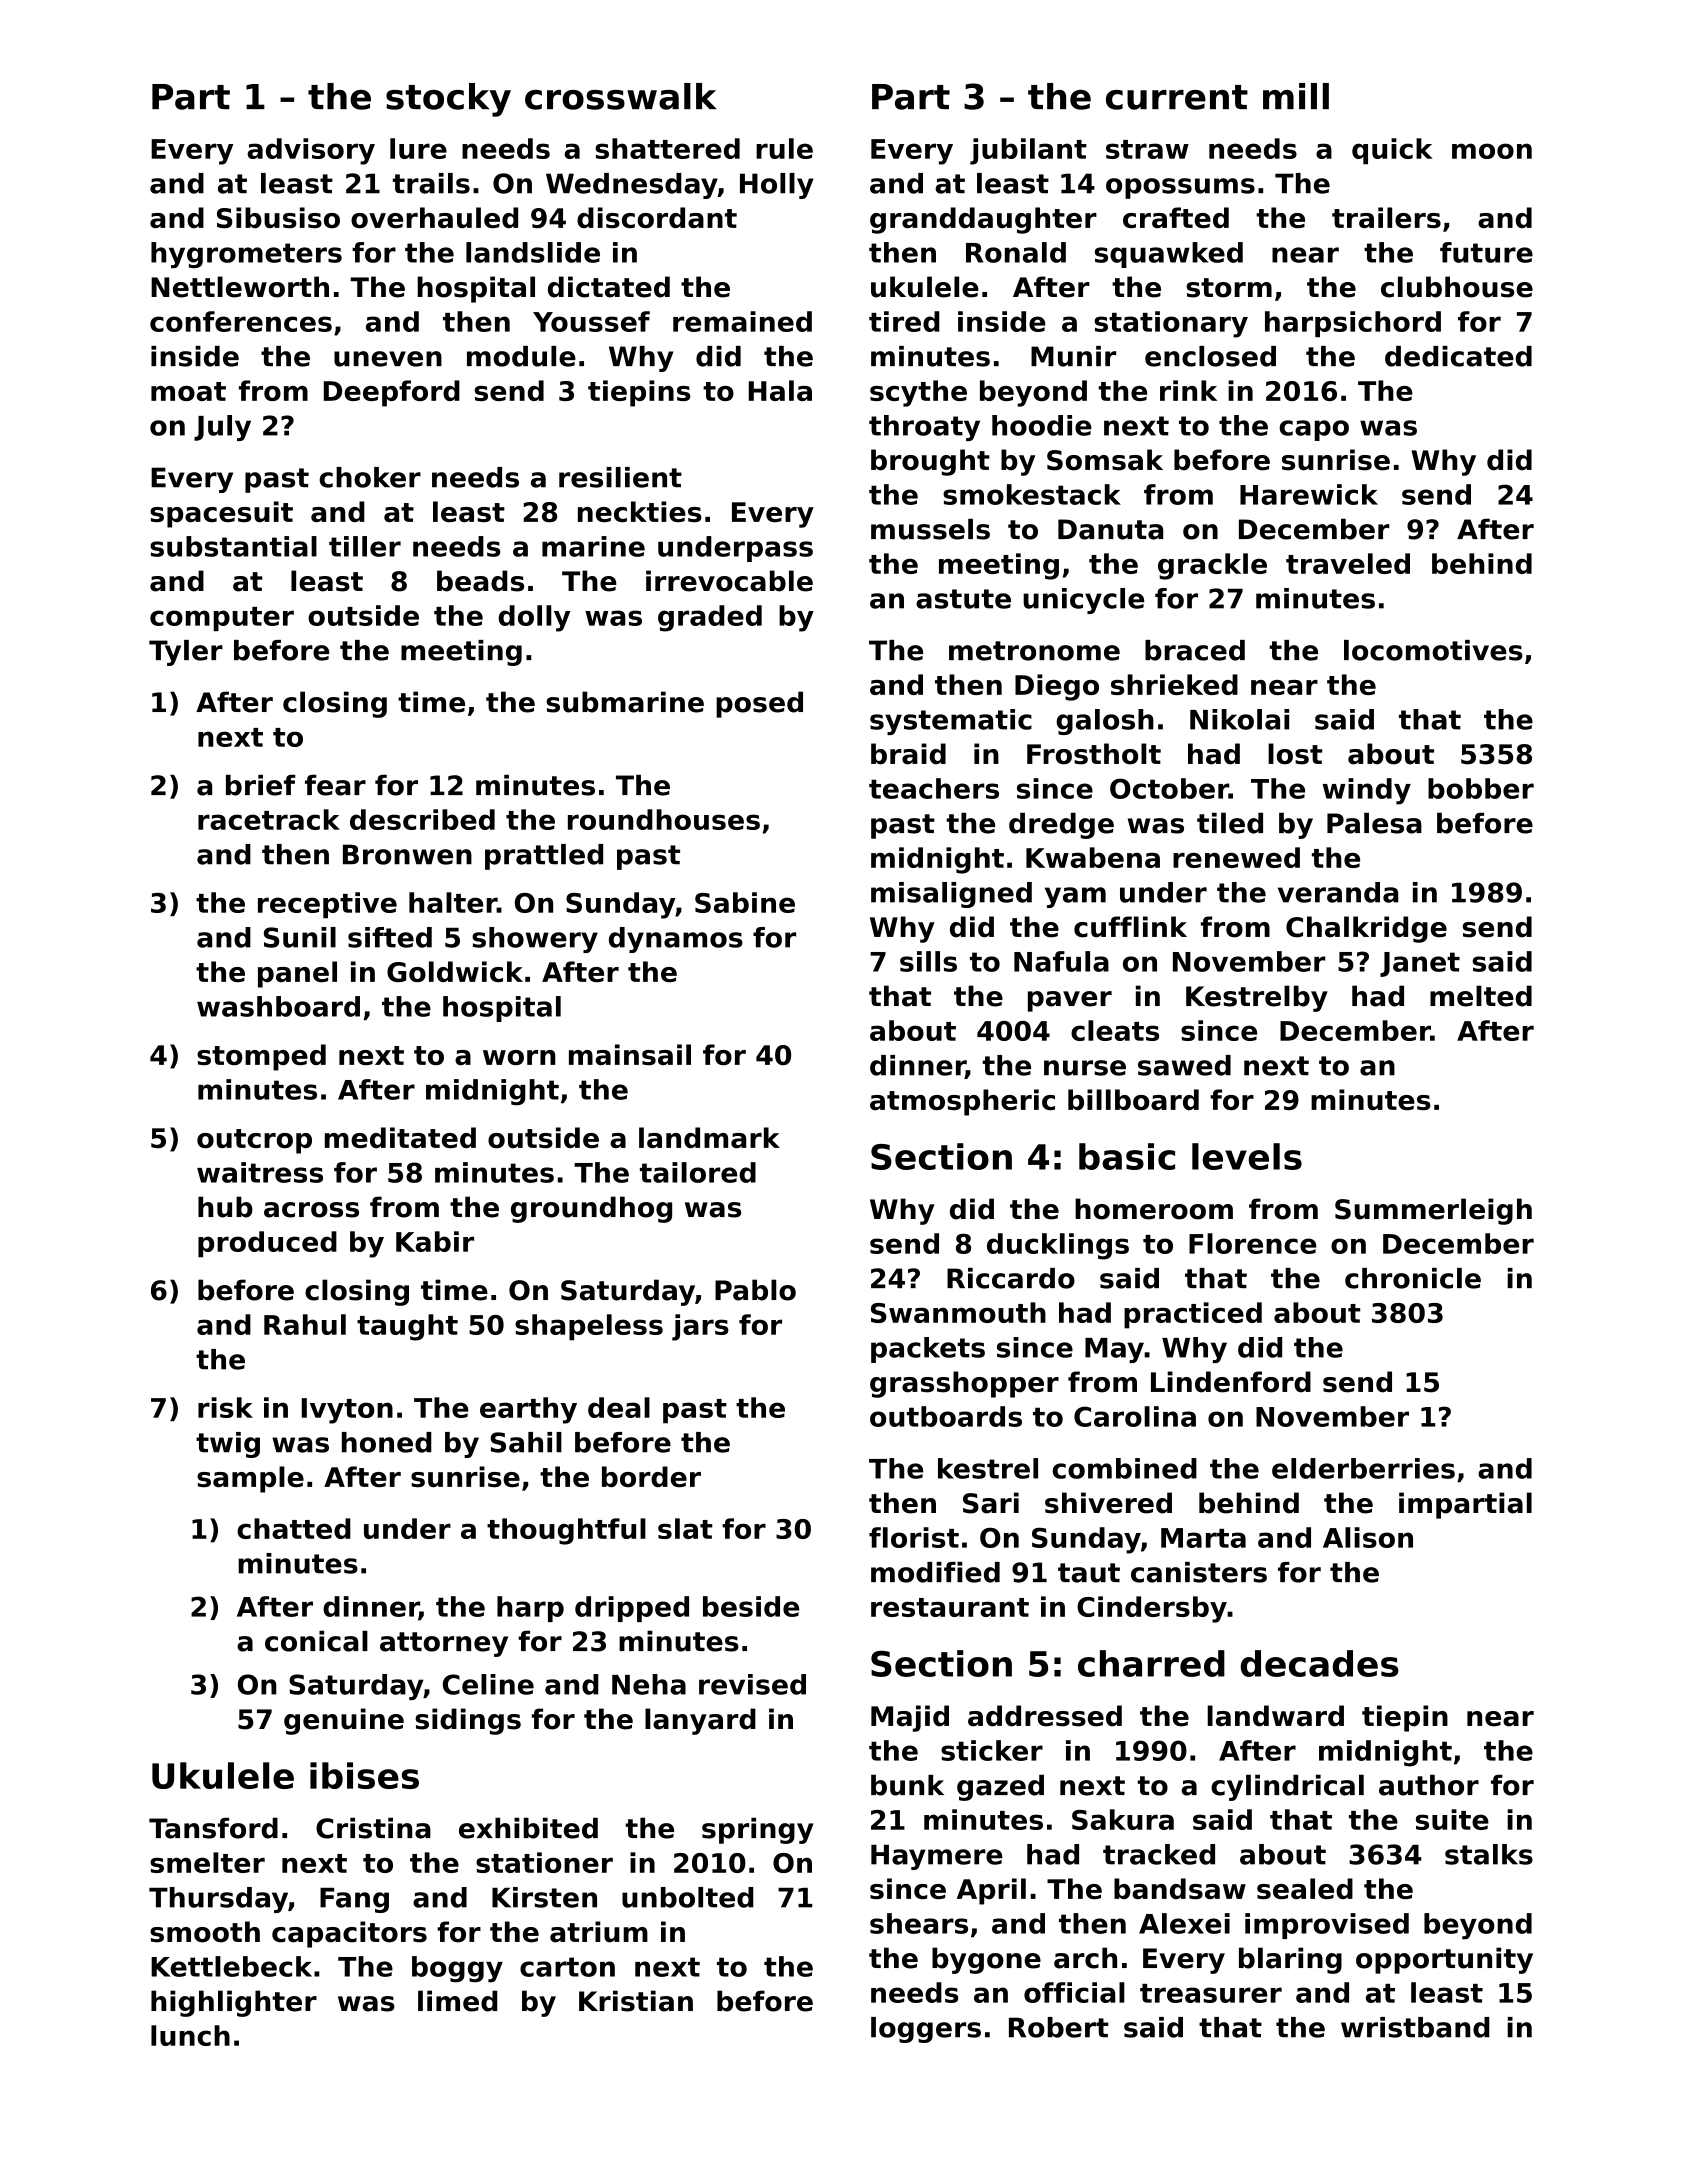  What do you see at coordinates (632, 1609) in the image?
I see `dripped` at bounding box center [632, 1609].
